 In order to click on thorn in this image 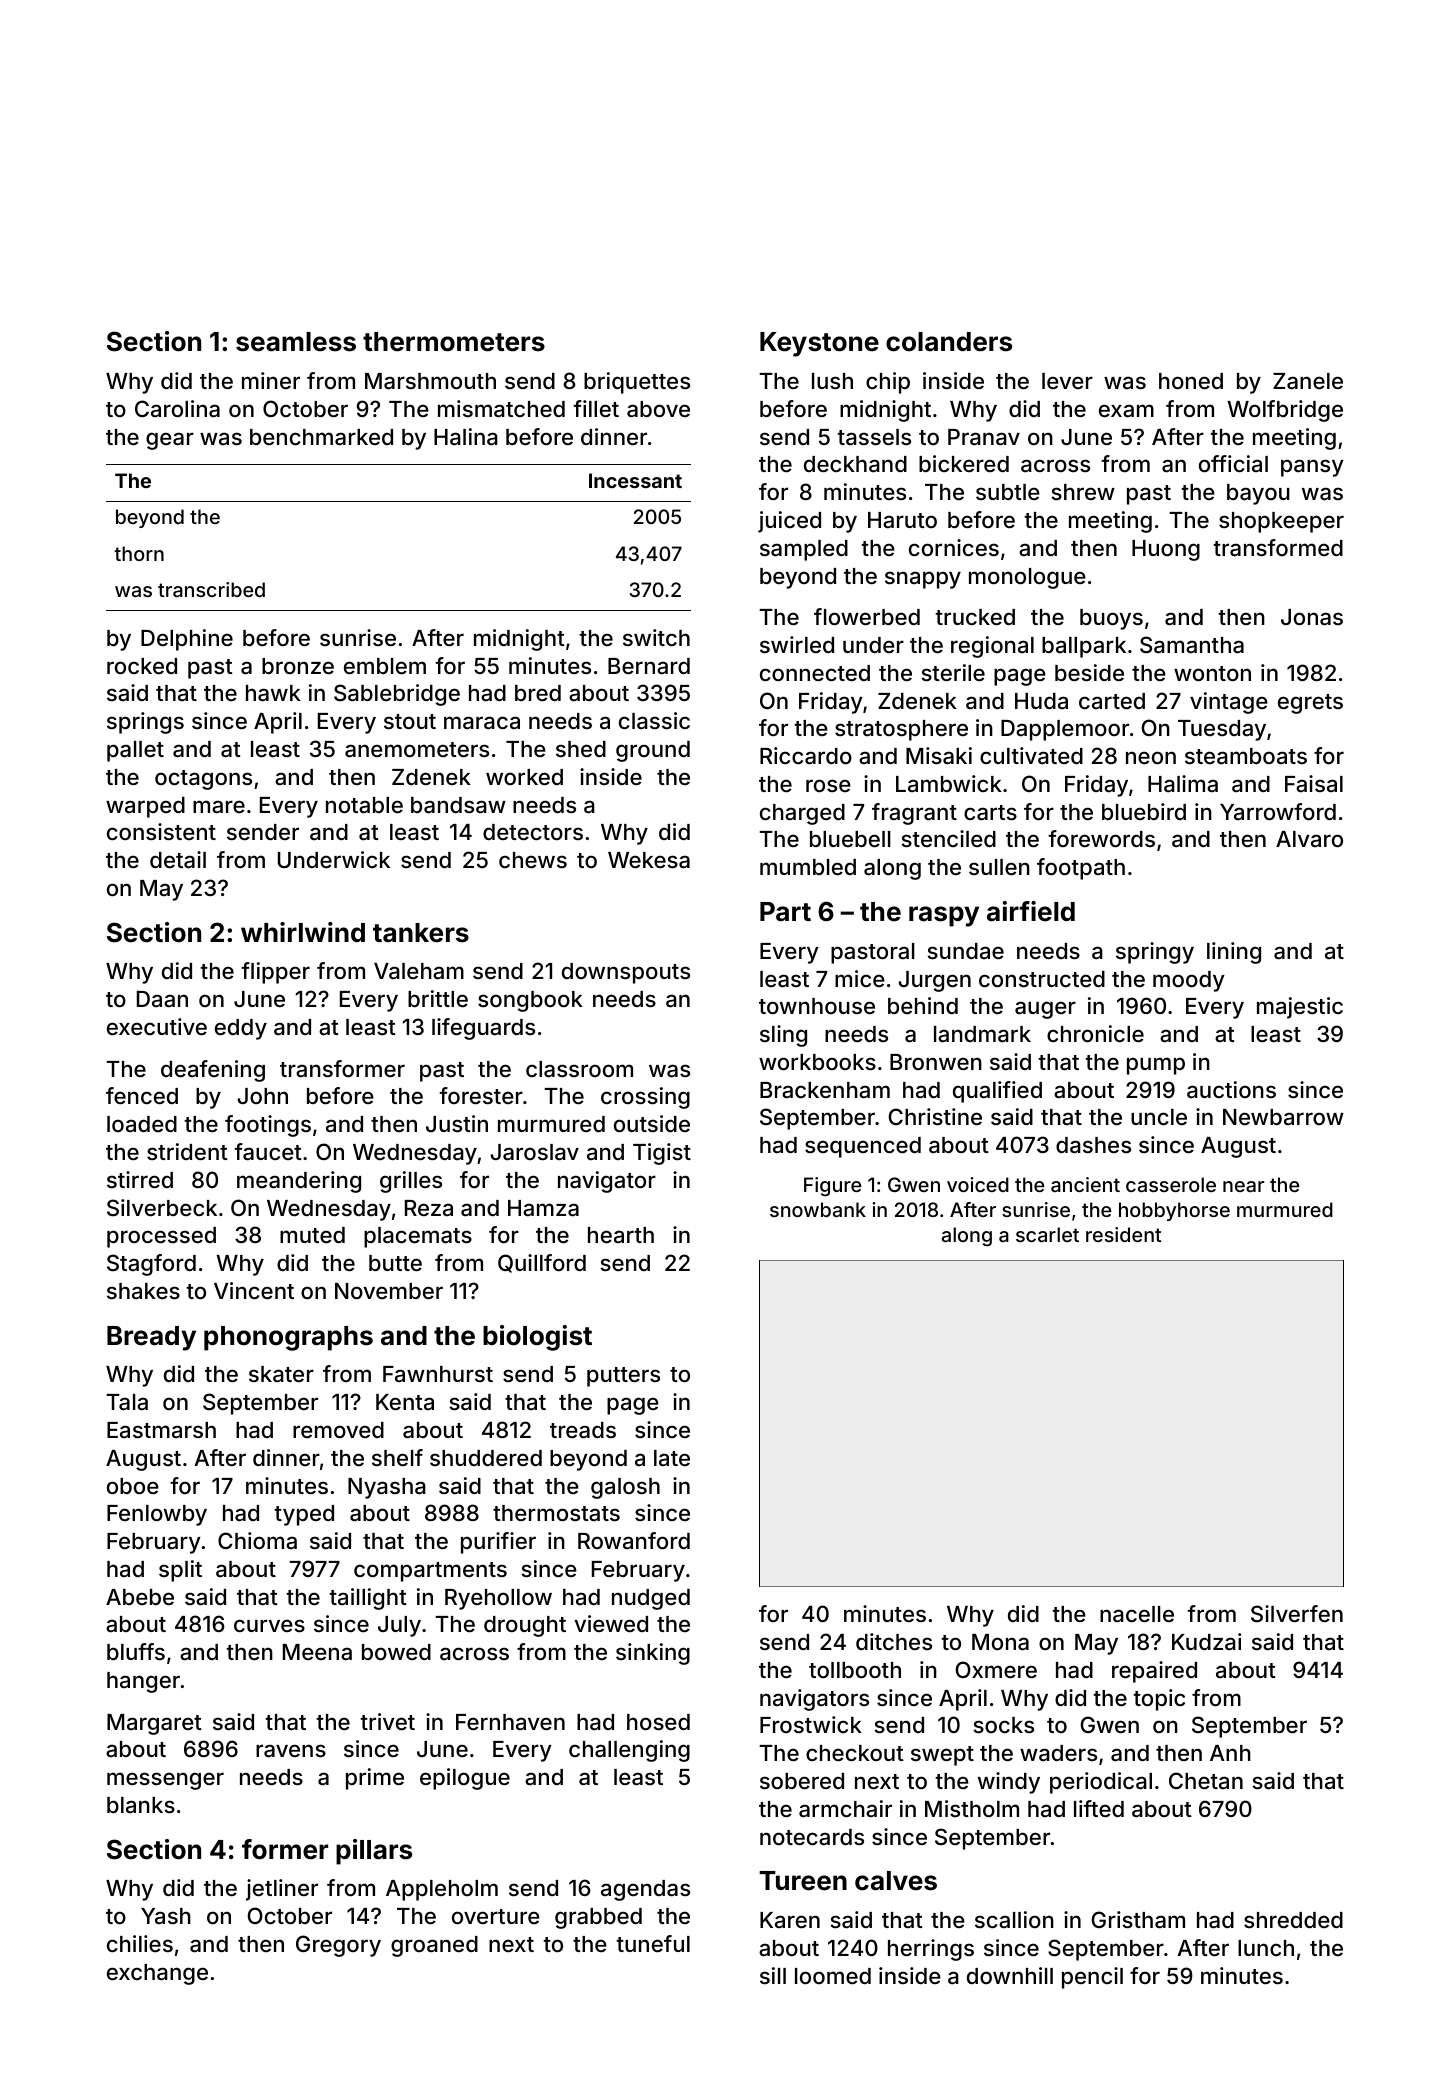, I will do `click(139, 553)`.
